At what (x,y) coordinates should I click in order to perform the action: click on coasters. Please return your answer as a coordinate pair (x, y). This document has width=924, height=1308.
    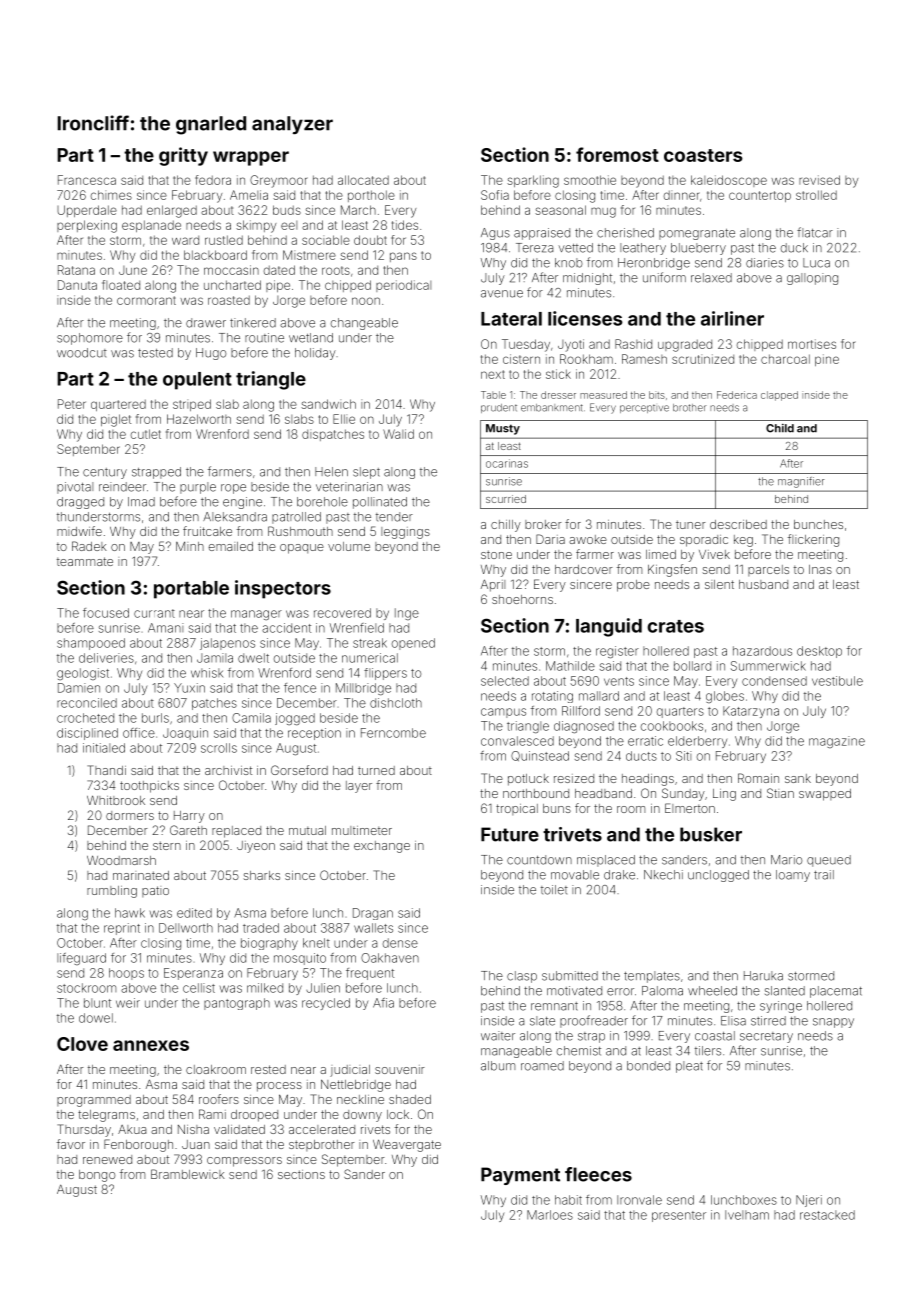
    Looking at the image, I should click on (703, 155).
